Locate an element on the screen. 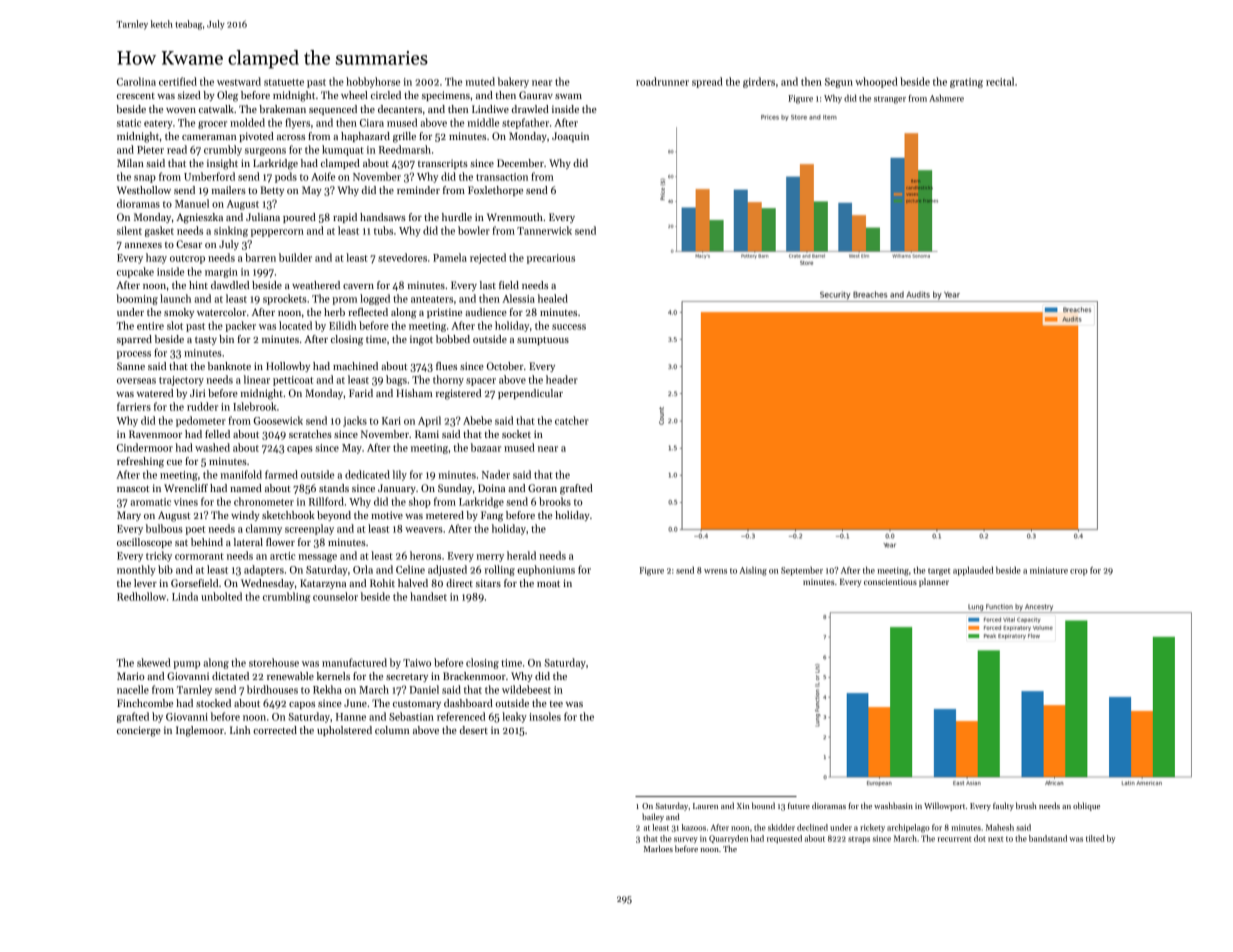  miniature is located at coordinates (1049, 570).
